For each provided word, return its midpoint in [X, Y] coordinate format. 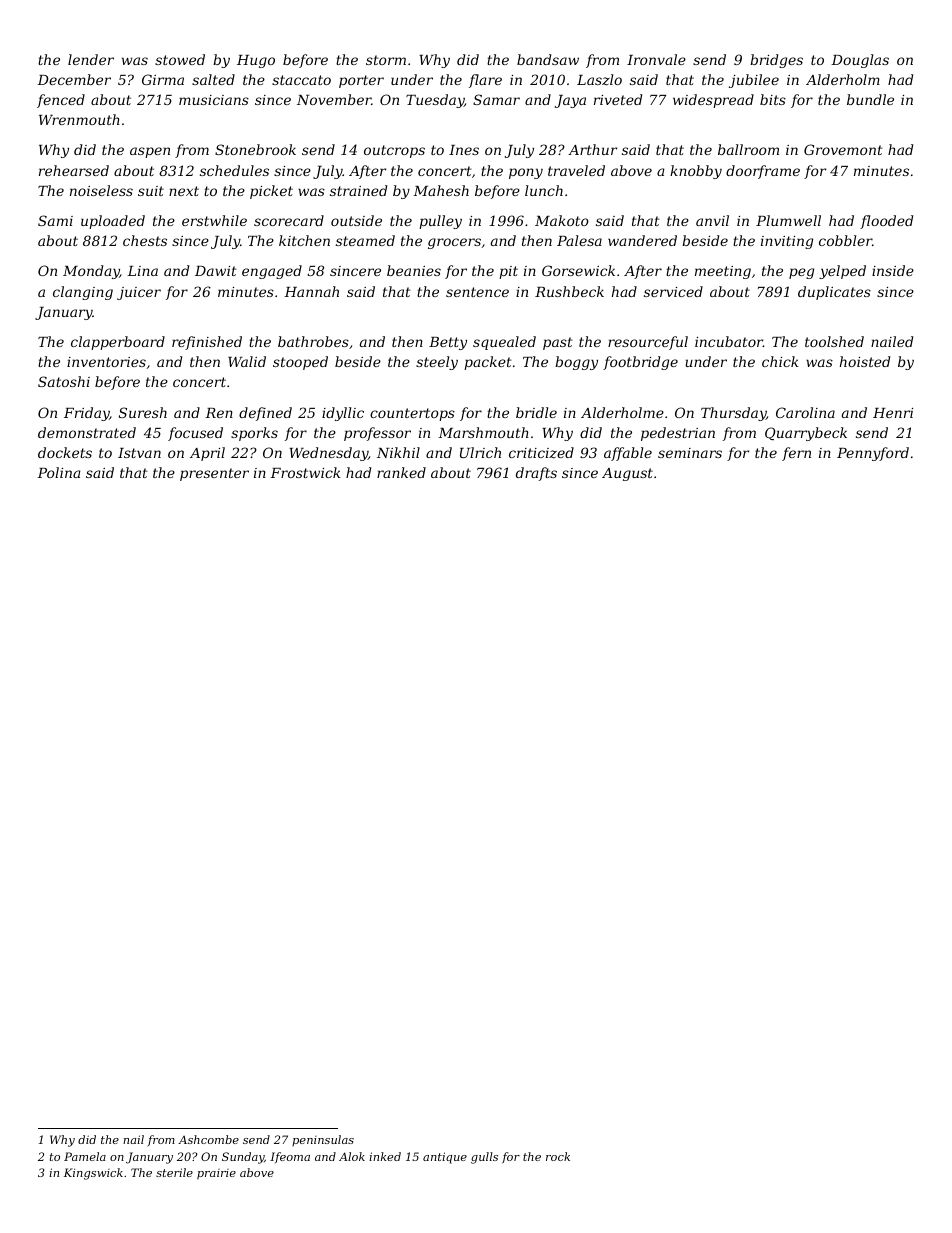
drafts [536, 474]
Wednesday [328, 454]
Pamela [85, 1156]
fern [796, 454]
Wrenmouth [79, 119]
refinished [207, 343]
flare [485, 81]
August [627, 474]
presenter [214, 474]
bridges [776, 61]
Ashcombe [208, 1139]
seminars [690, 453]
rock [558, 1156]
